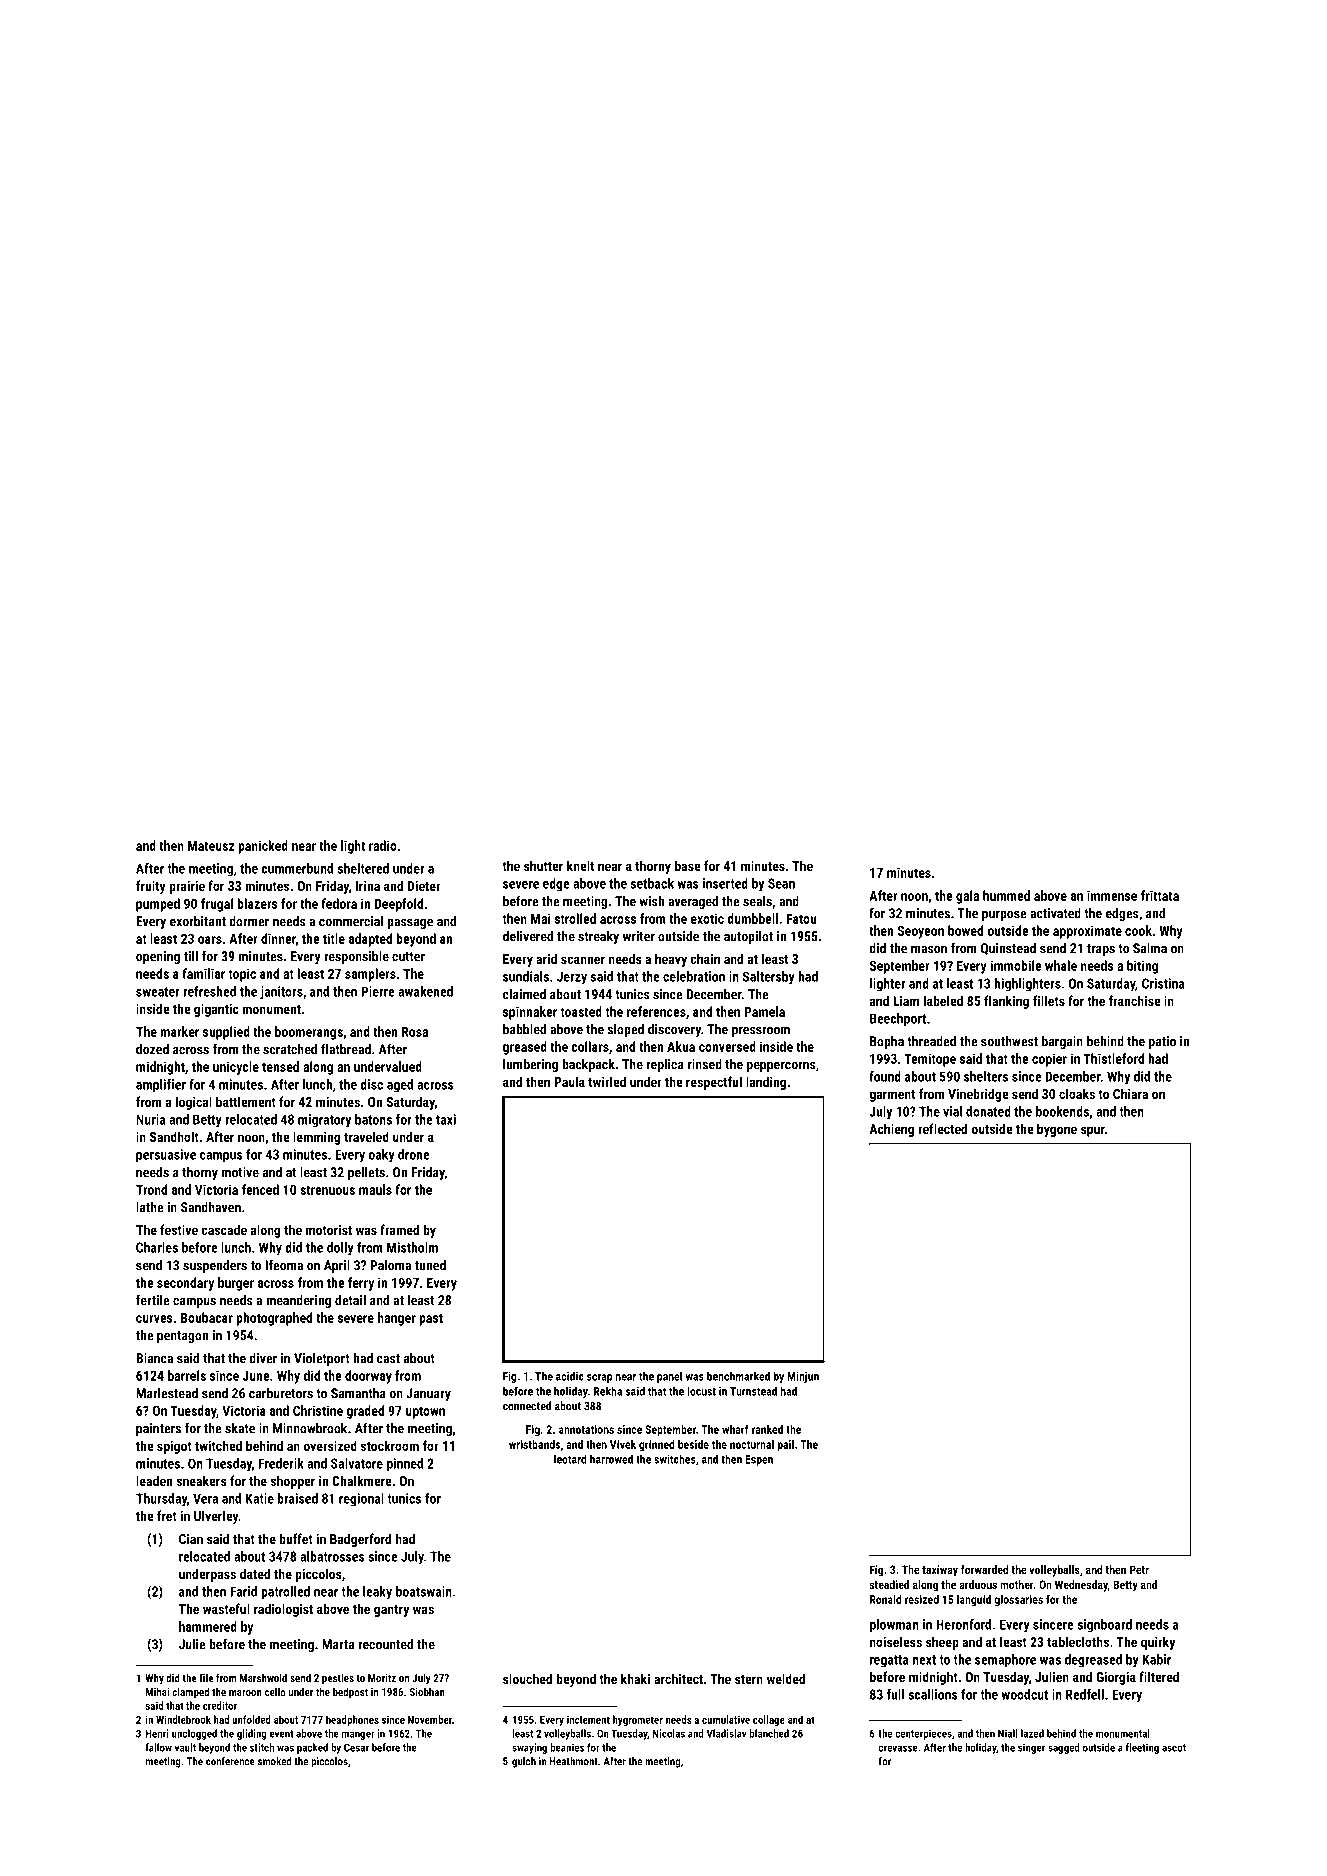 Image resolution: width=1327 pixels, height=1876 pixels. Describe the element at coordinates (635, 1678) in the screenshot. I see `khaki` at that location.
